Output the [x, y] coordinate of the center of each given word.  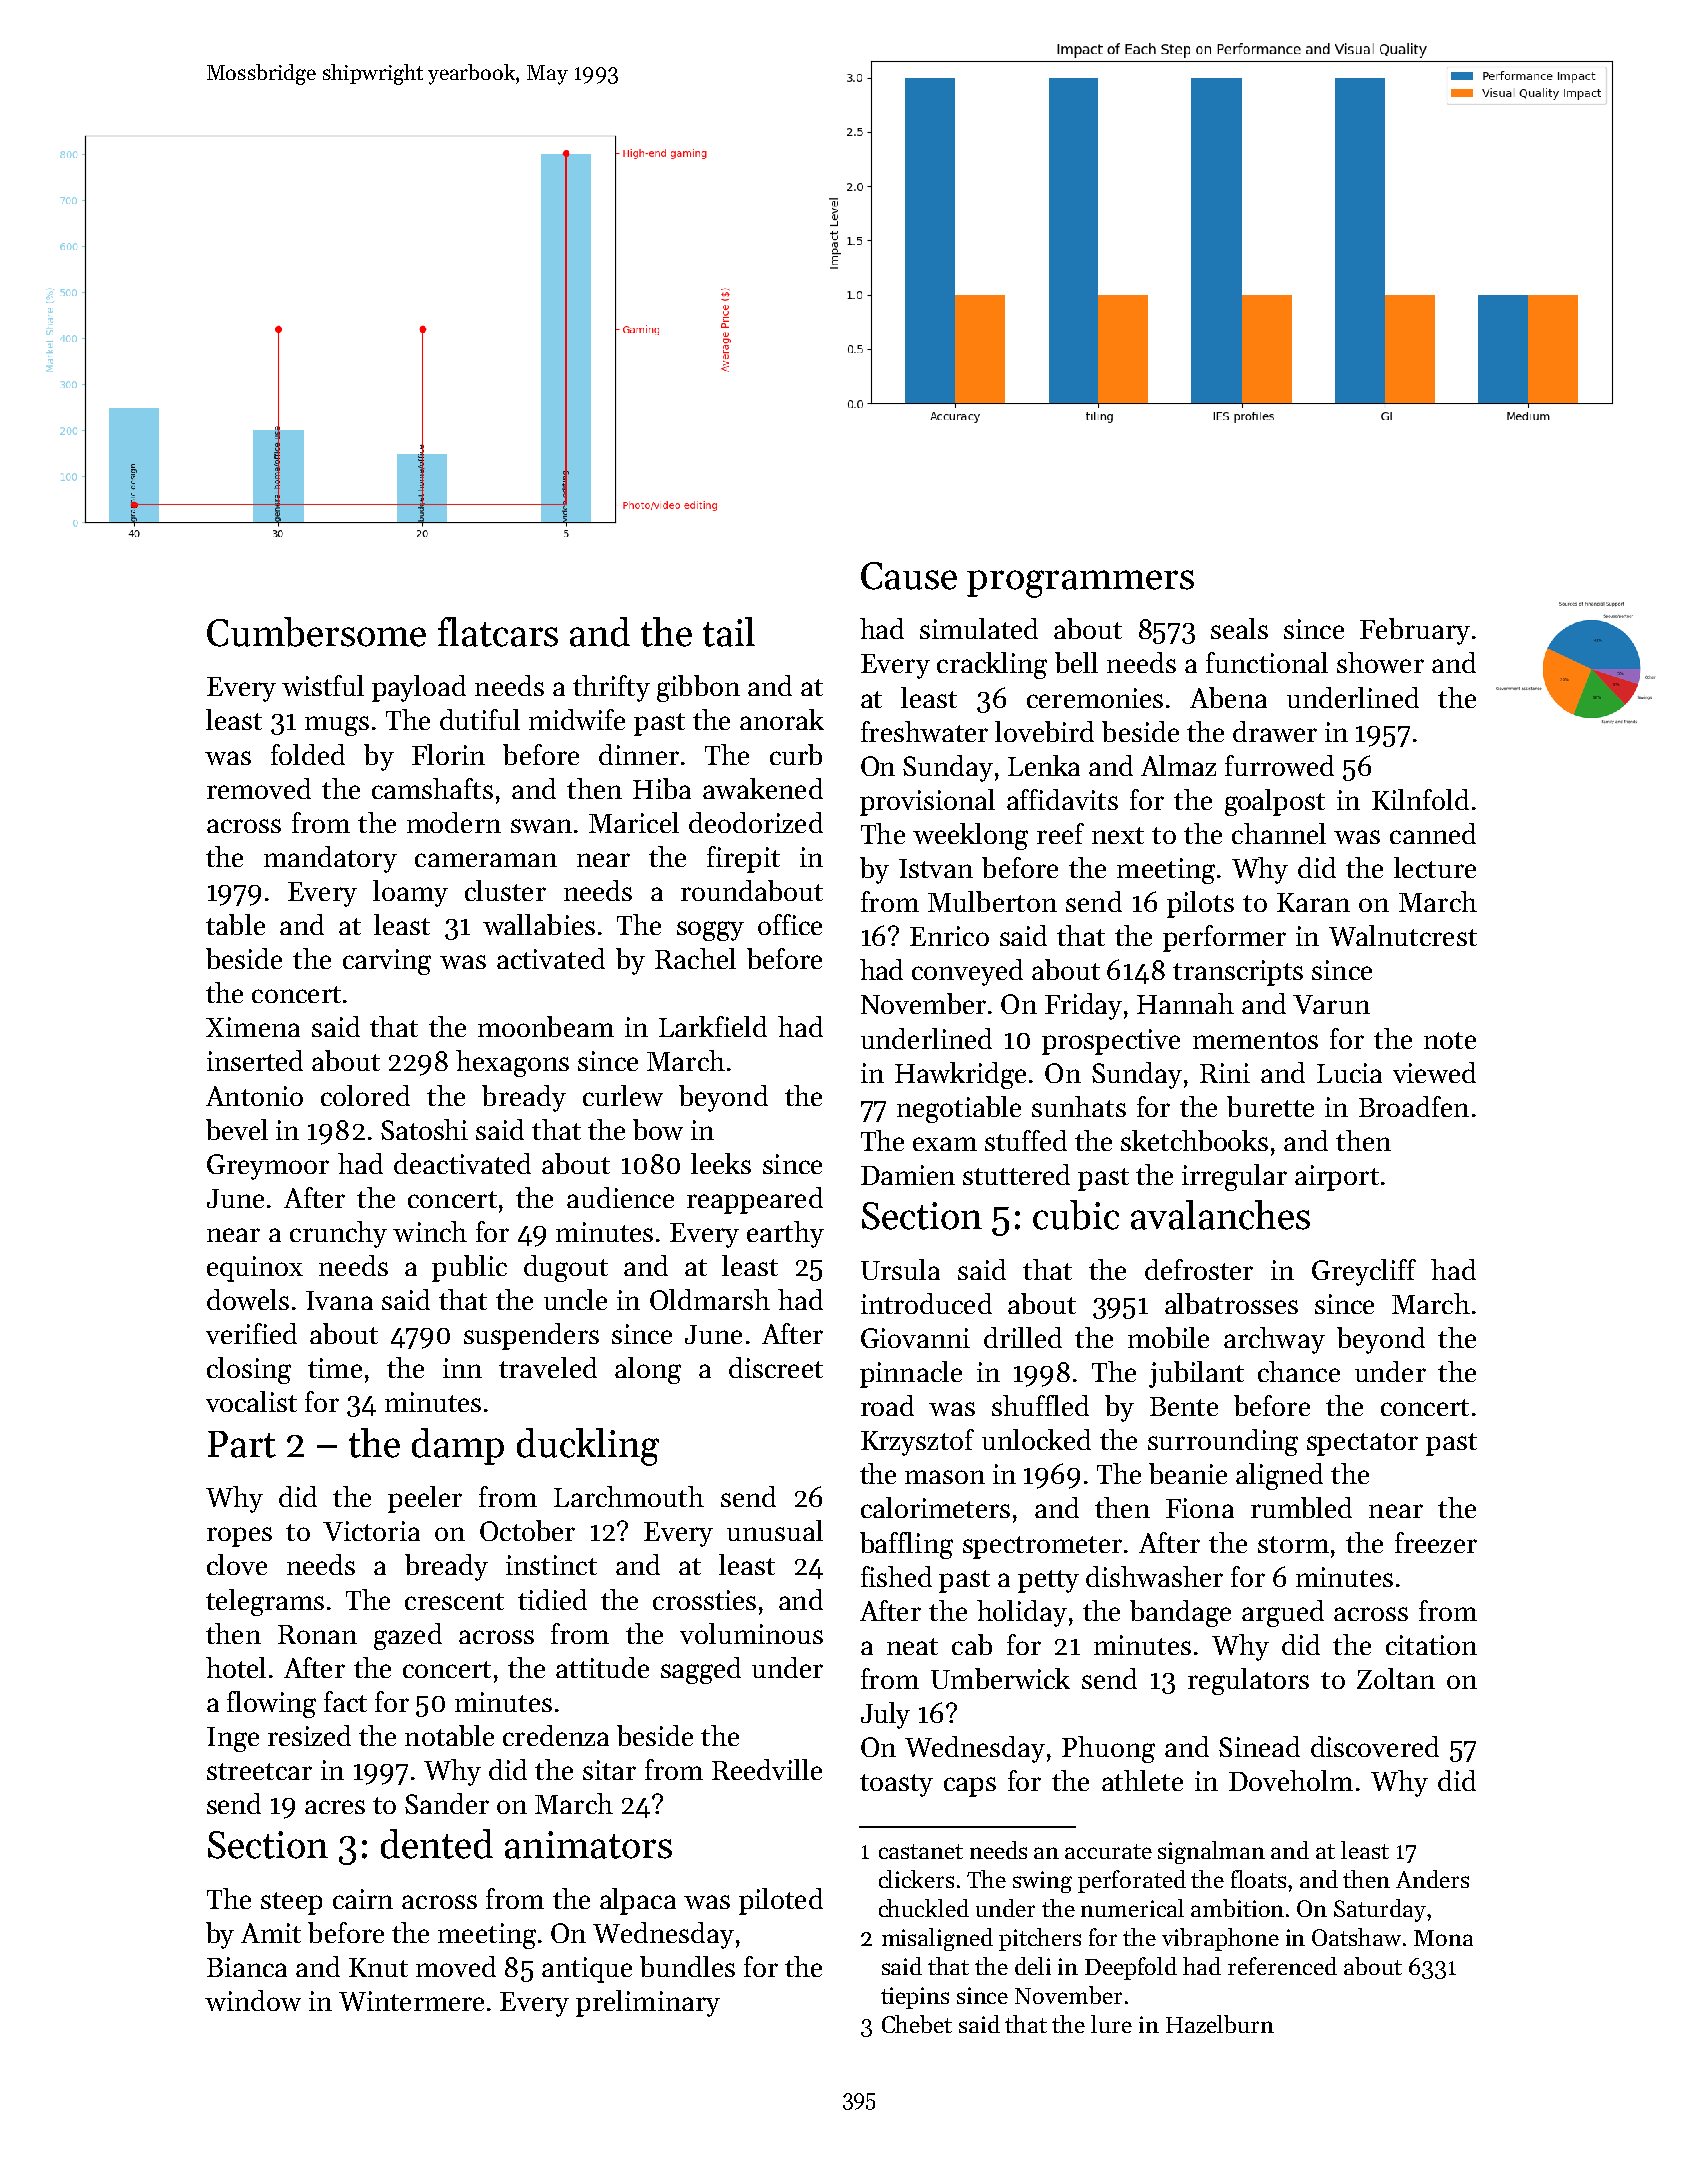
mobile [1168, 1337]
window [253, 2000]
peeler [425, 1499]
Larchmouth [629, 1496]
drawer [1275, 731]
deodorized [756, 822]
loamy [410, 893]
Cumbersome [316, 632]
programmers [1080, 584]
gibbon [698, 688]
